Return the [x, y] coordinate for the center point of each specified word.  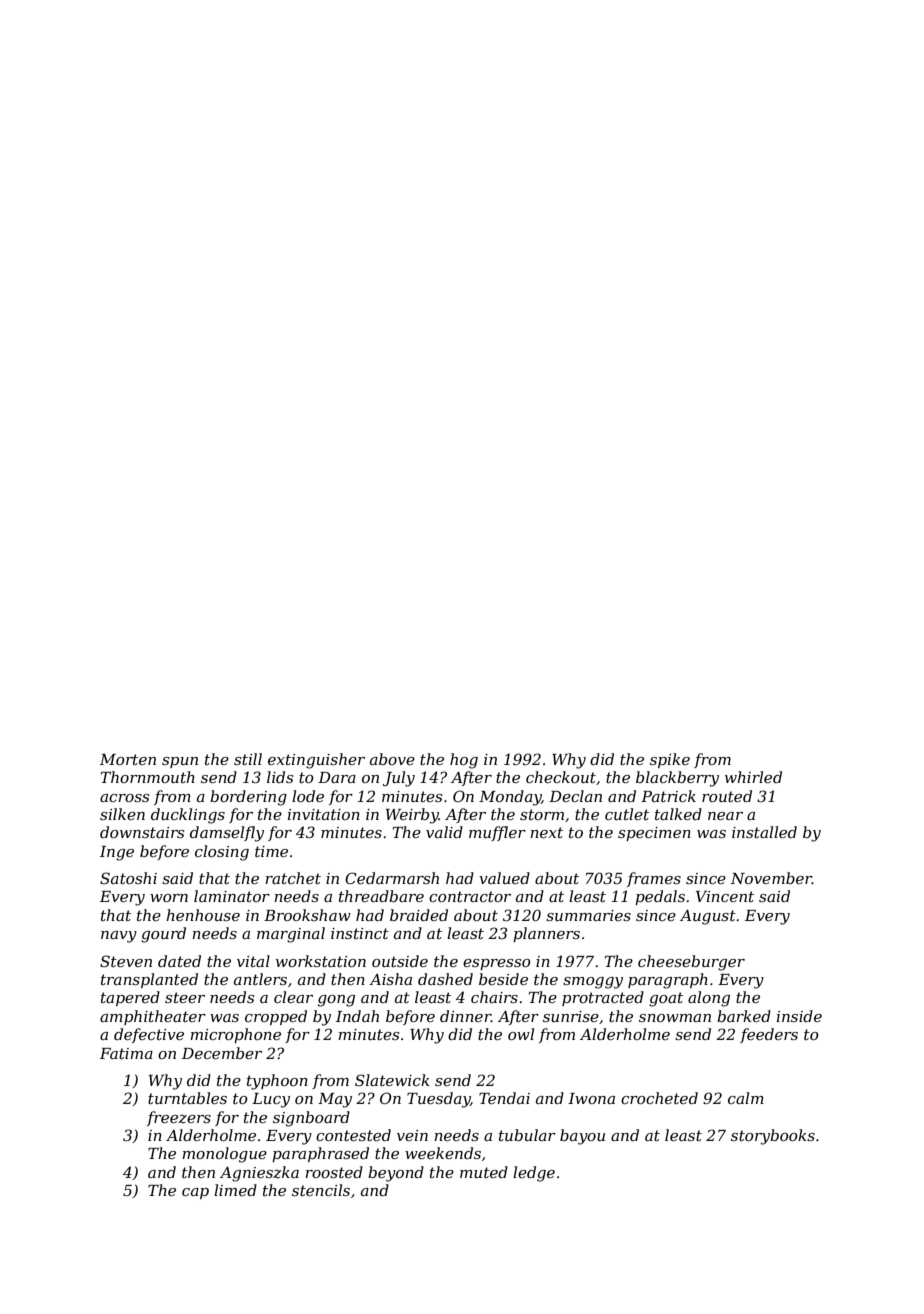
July [399, 779]
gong [336, 1001]
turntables [187, 1098]
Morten [128, 759]
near [725, 816]
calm [746, 1098]
